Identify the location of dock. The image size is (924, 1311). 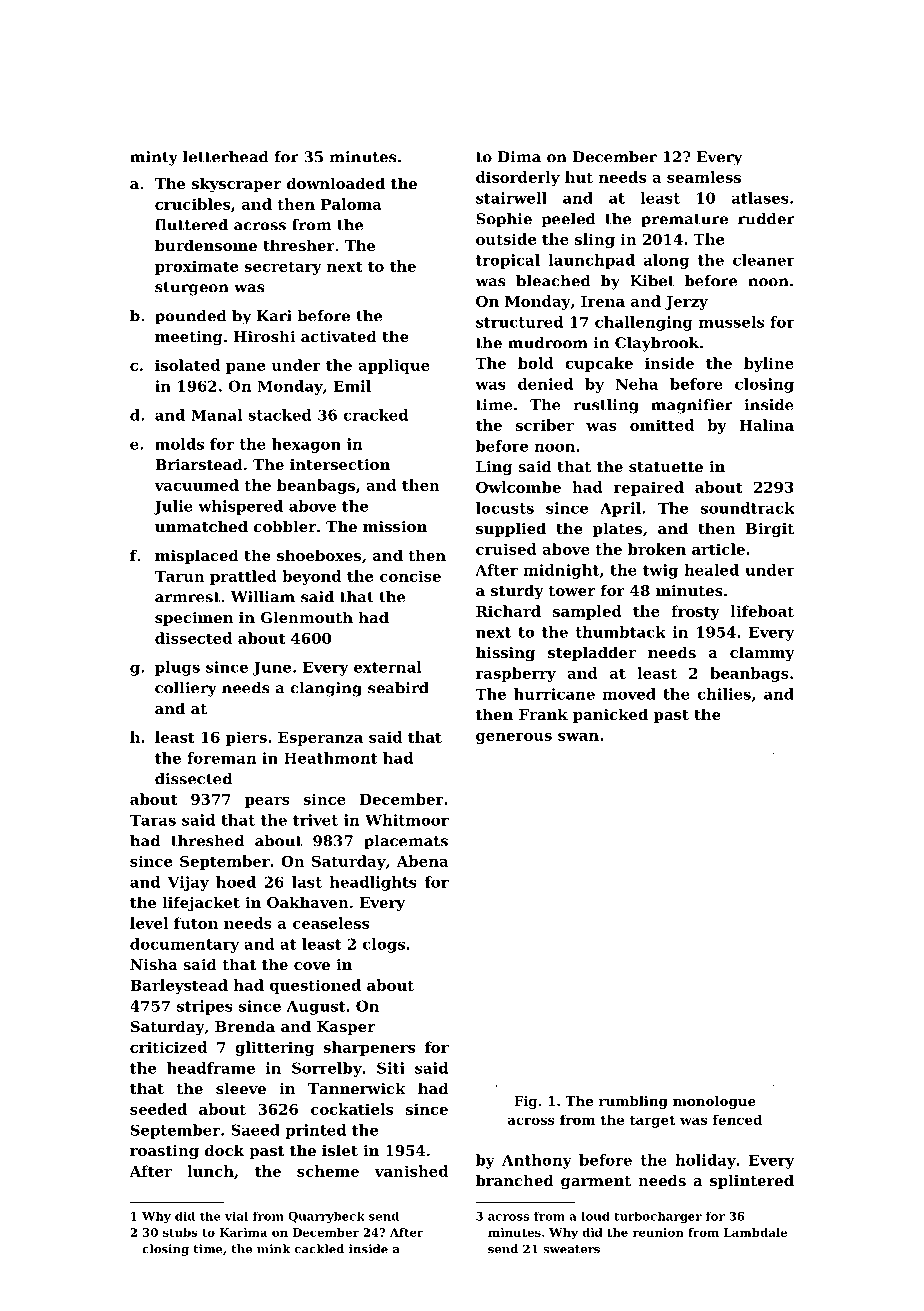
(225, 1150).
